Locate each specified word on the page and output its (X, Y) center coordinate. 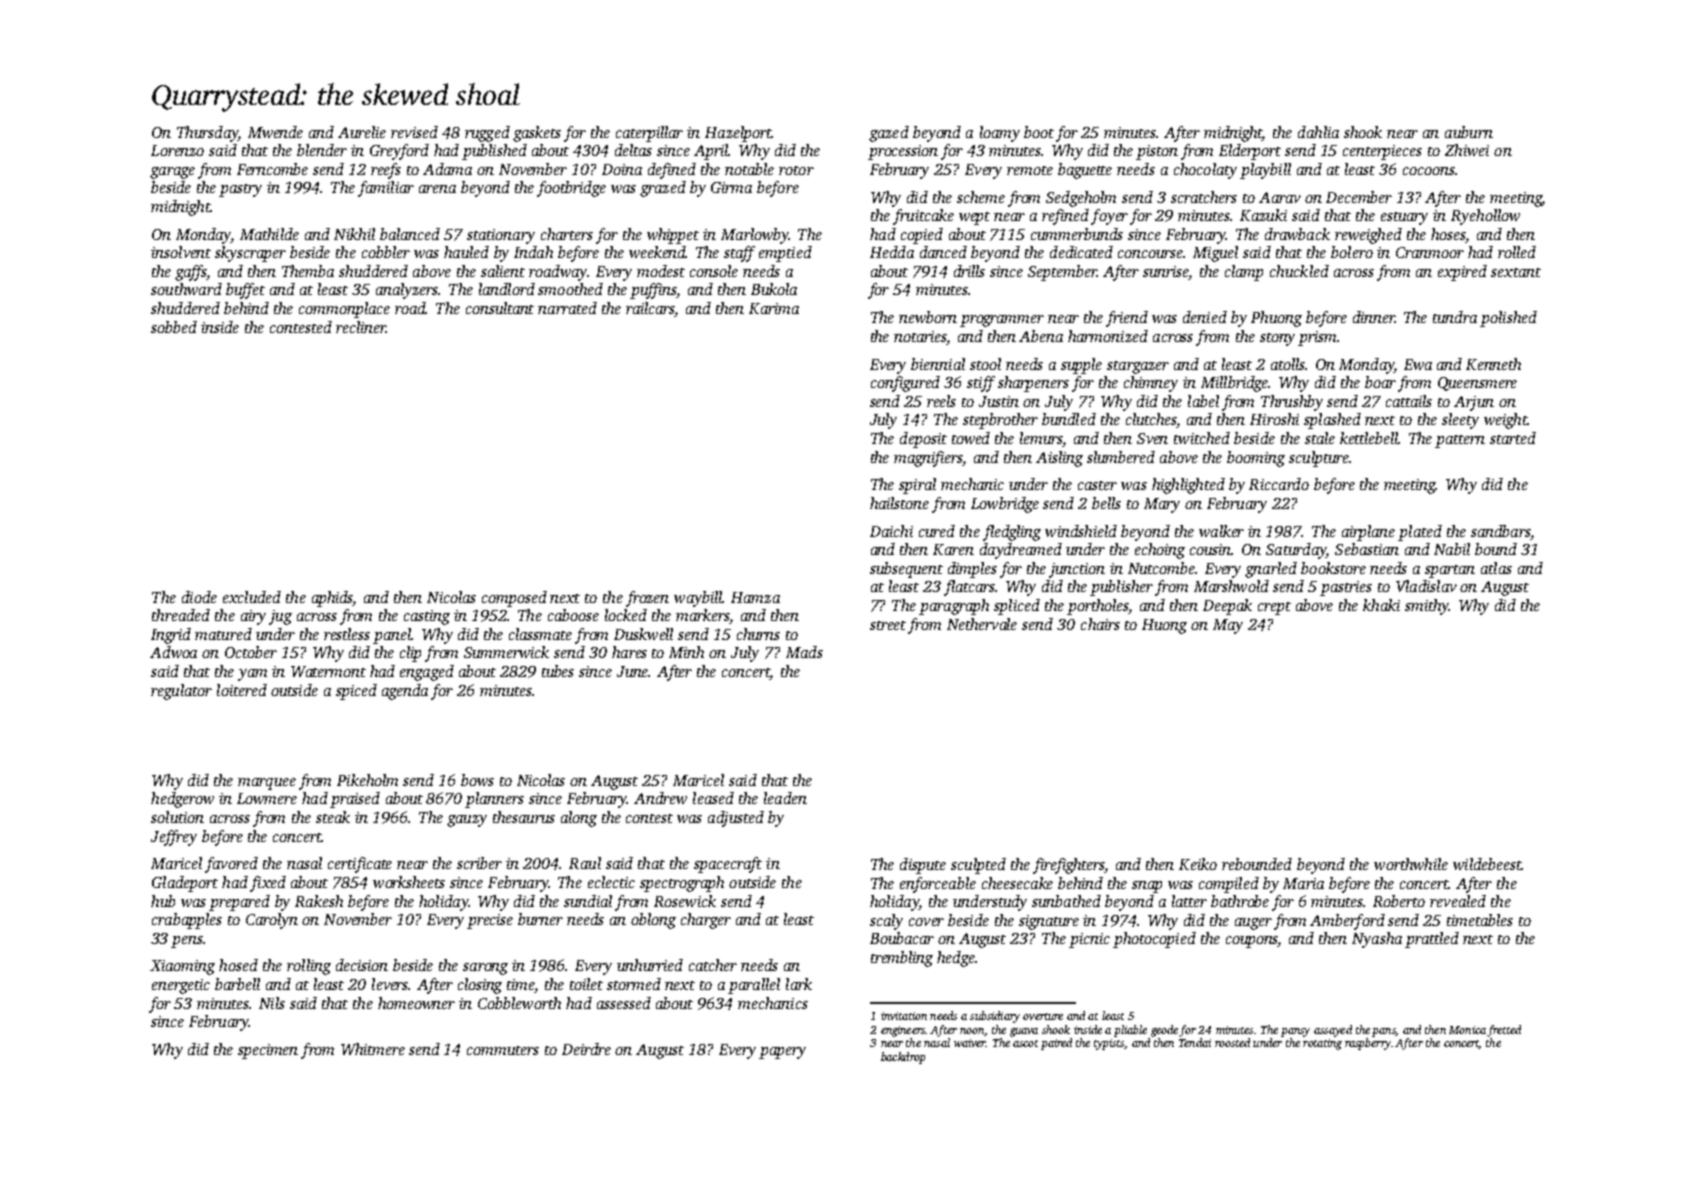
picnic (1089, 940)
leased (713, 798)
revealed (1458, 901)
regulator (181, 692)
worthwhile (1411, 864)
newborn (928, 317)
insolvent (181, 252)
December (1359, 197)
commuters (503, 1050)
